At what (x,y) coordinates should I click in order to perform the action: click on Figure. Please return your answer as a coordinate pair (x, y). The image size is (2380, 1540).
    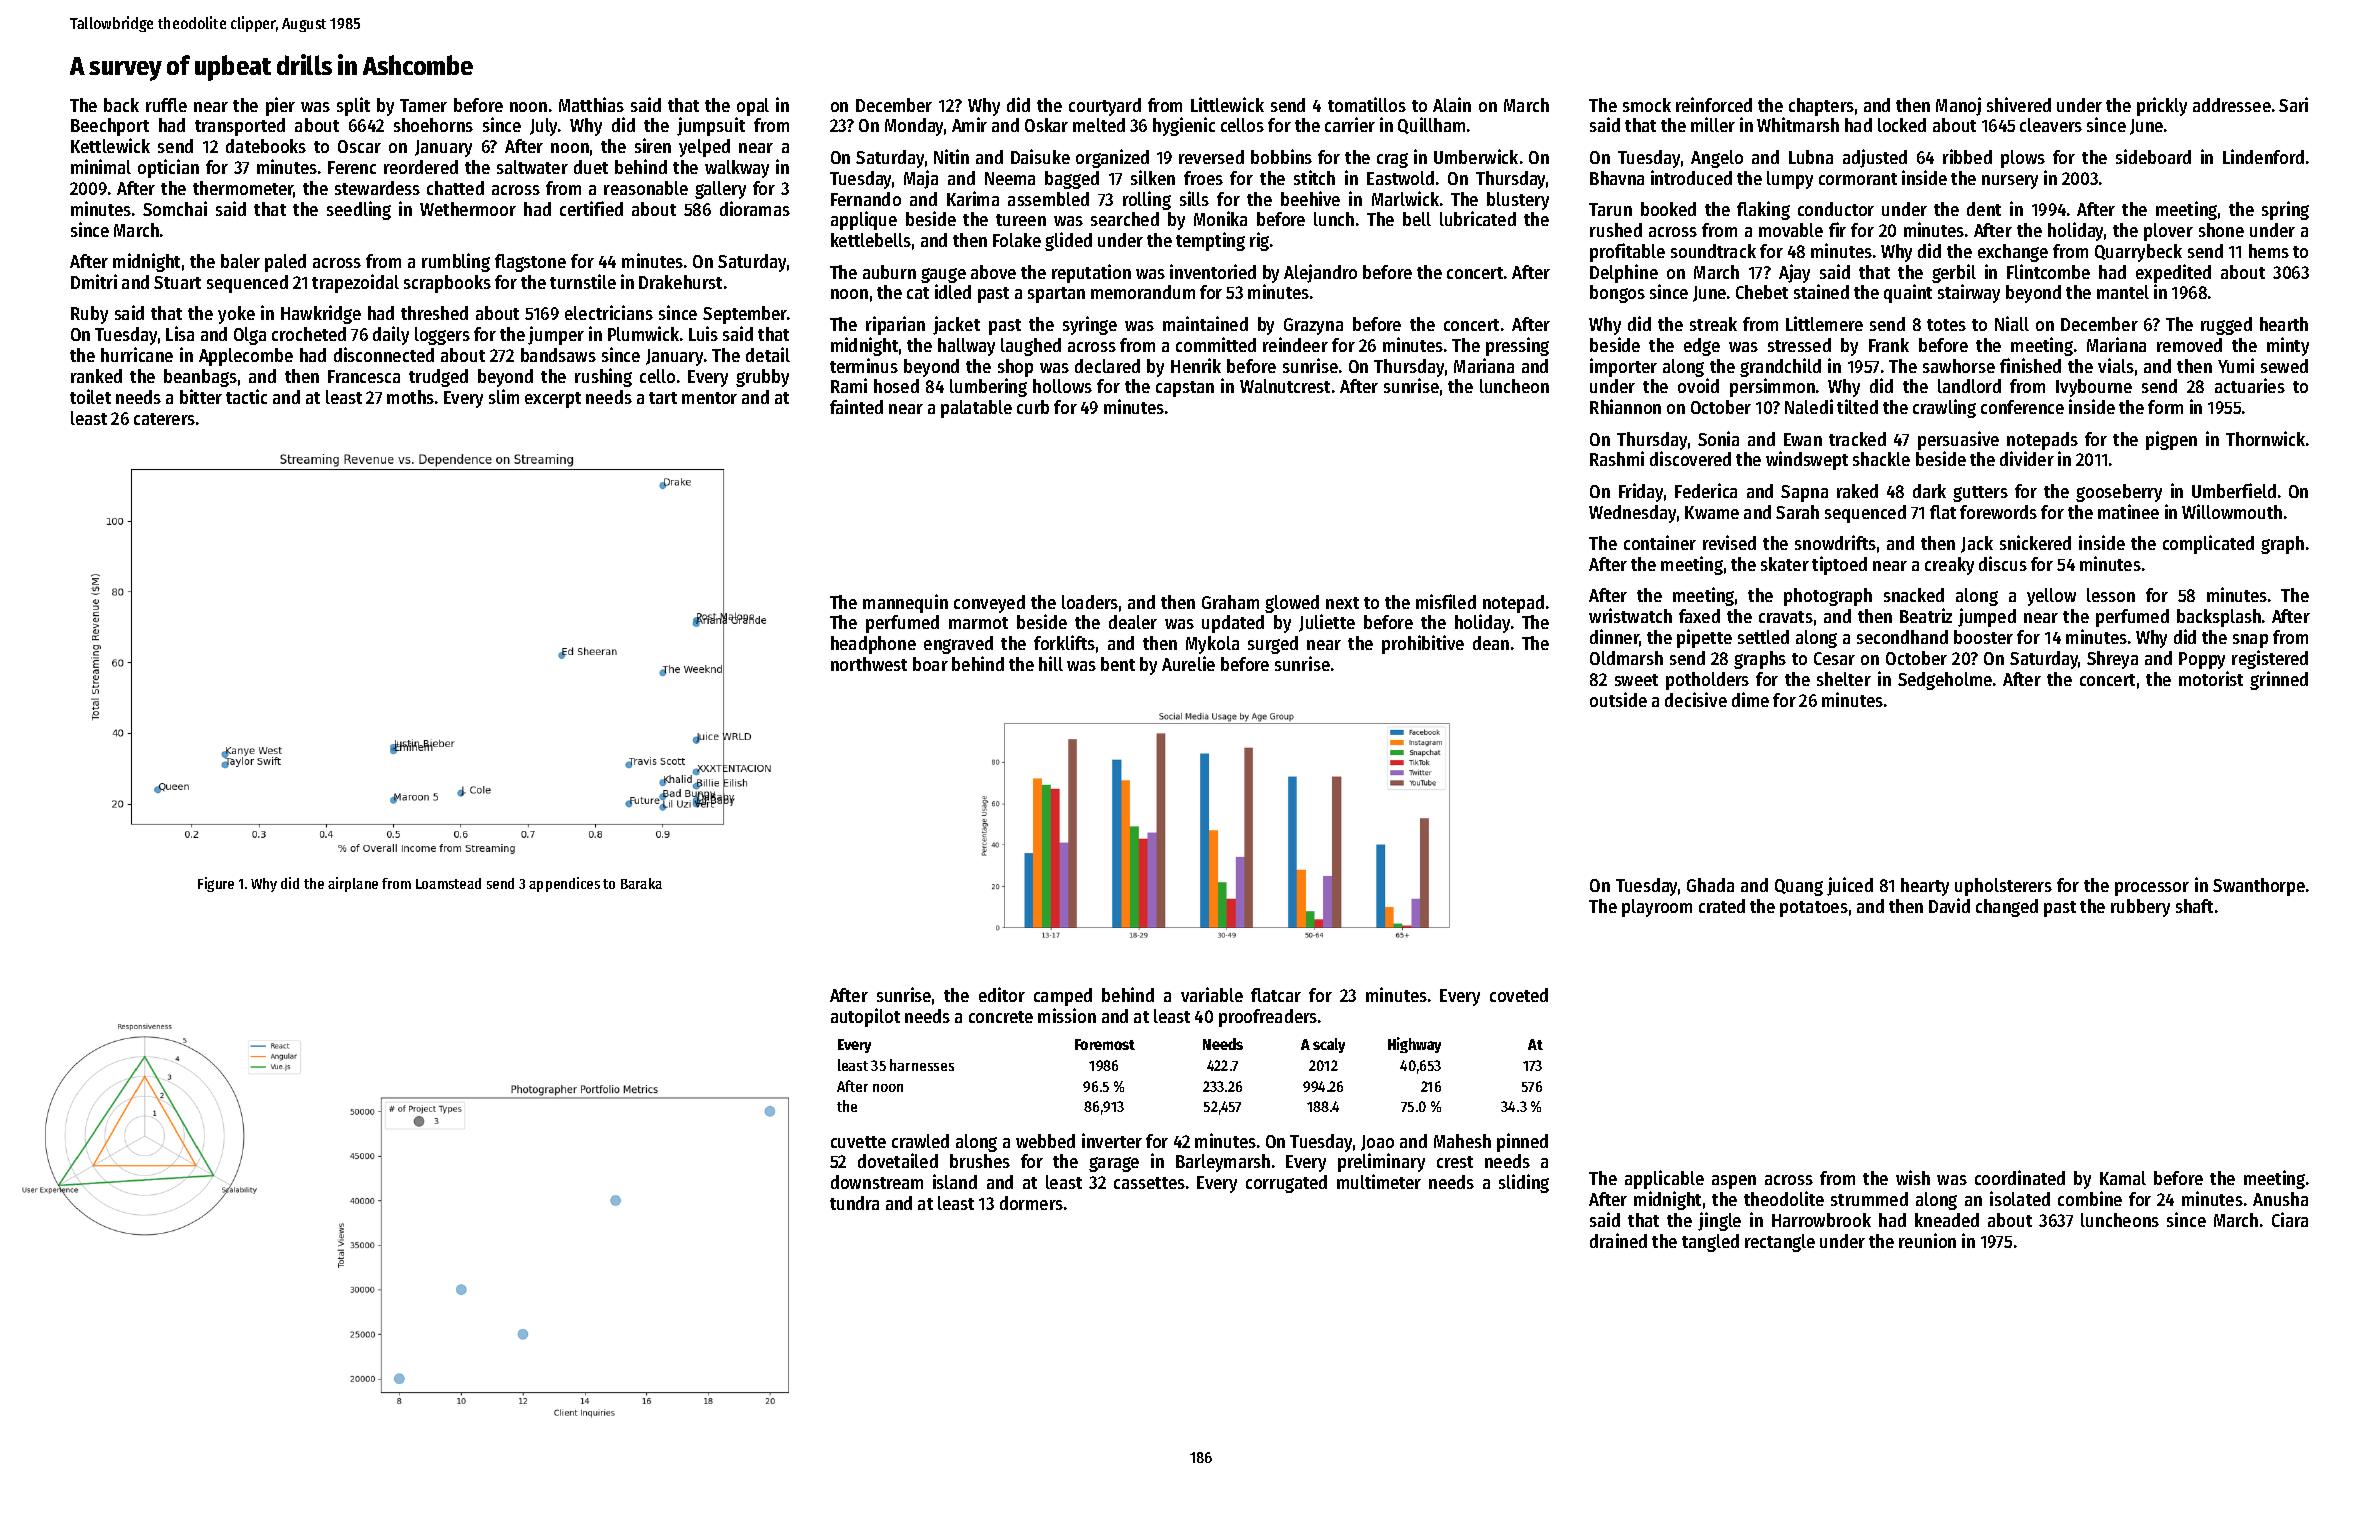
    Looking at the image, I should click on (216, 884).
